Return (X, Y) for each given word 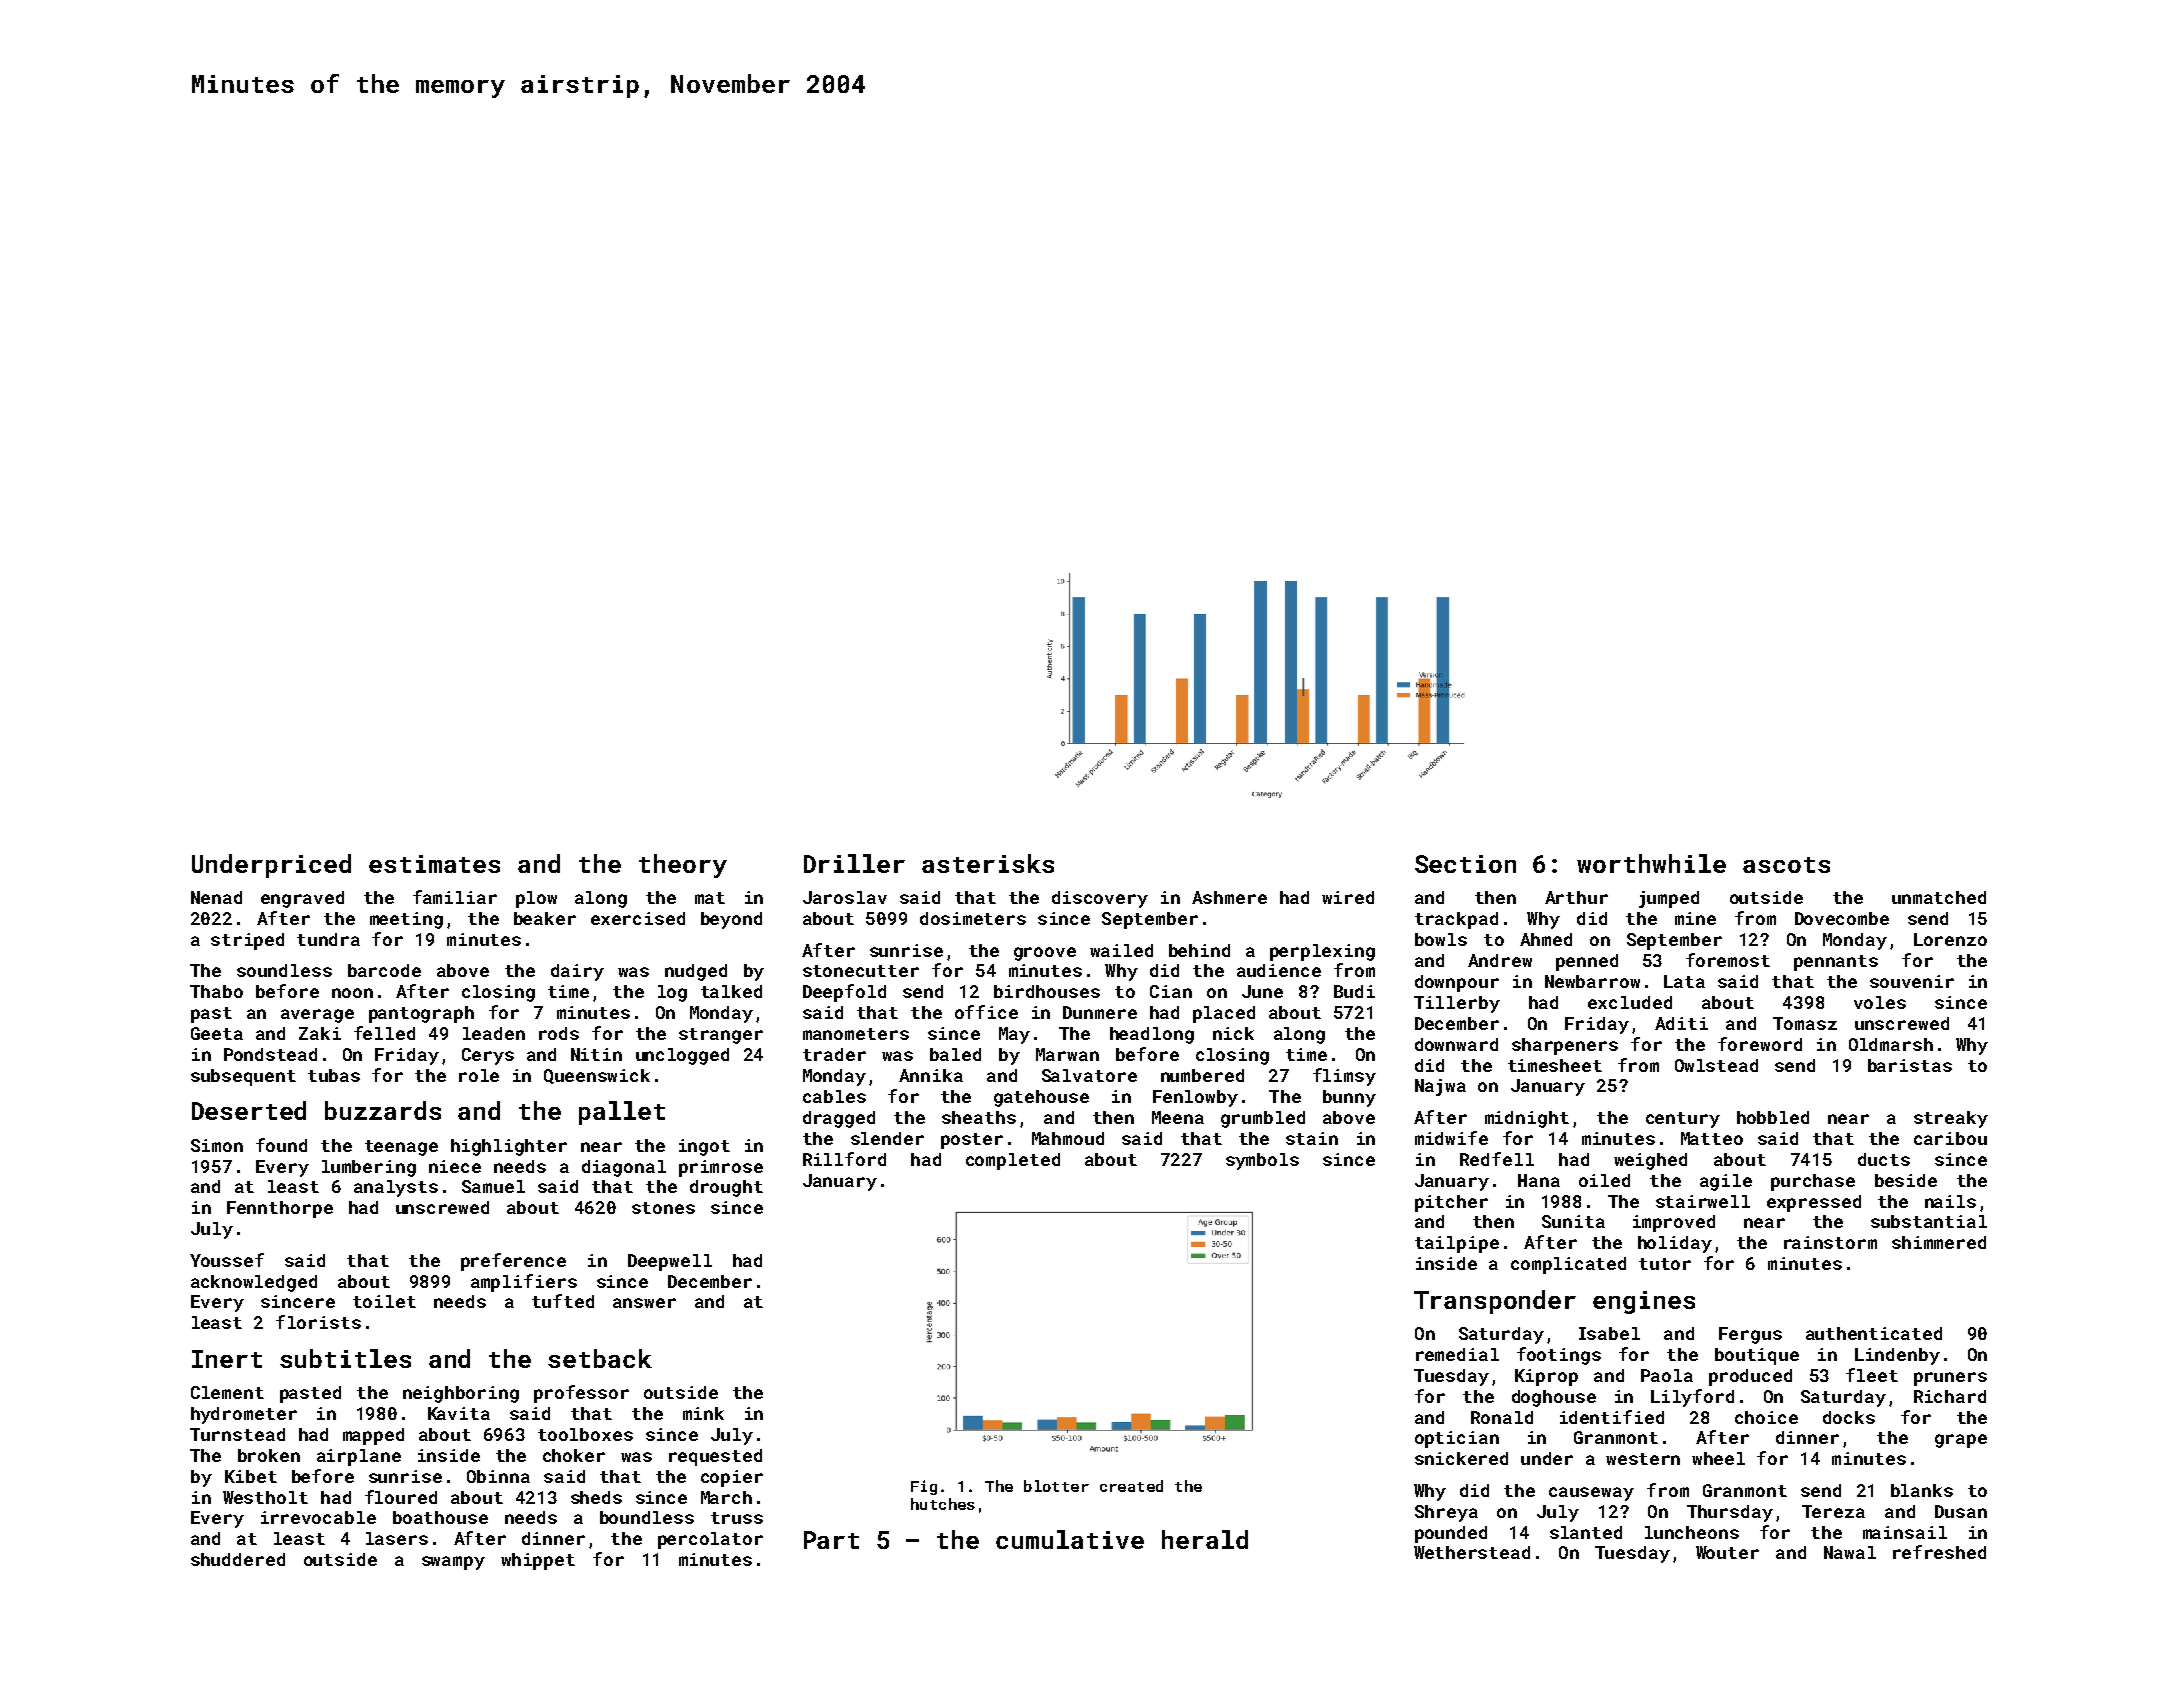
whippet (538, 1561)
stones (663, 1208)
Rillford (844, 1159)
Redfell (1497, 1159)
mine (1695, 918)
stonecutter (861, 971)
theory (683, 866)
